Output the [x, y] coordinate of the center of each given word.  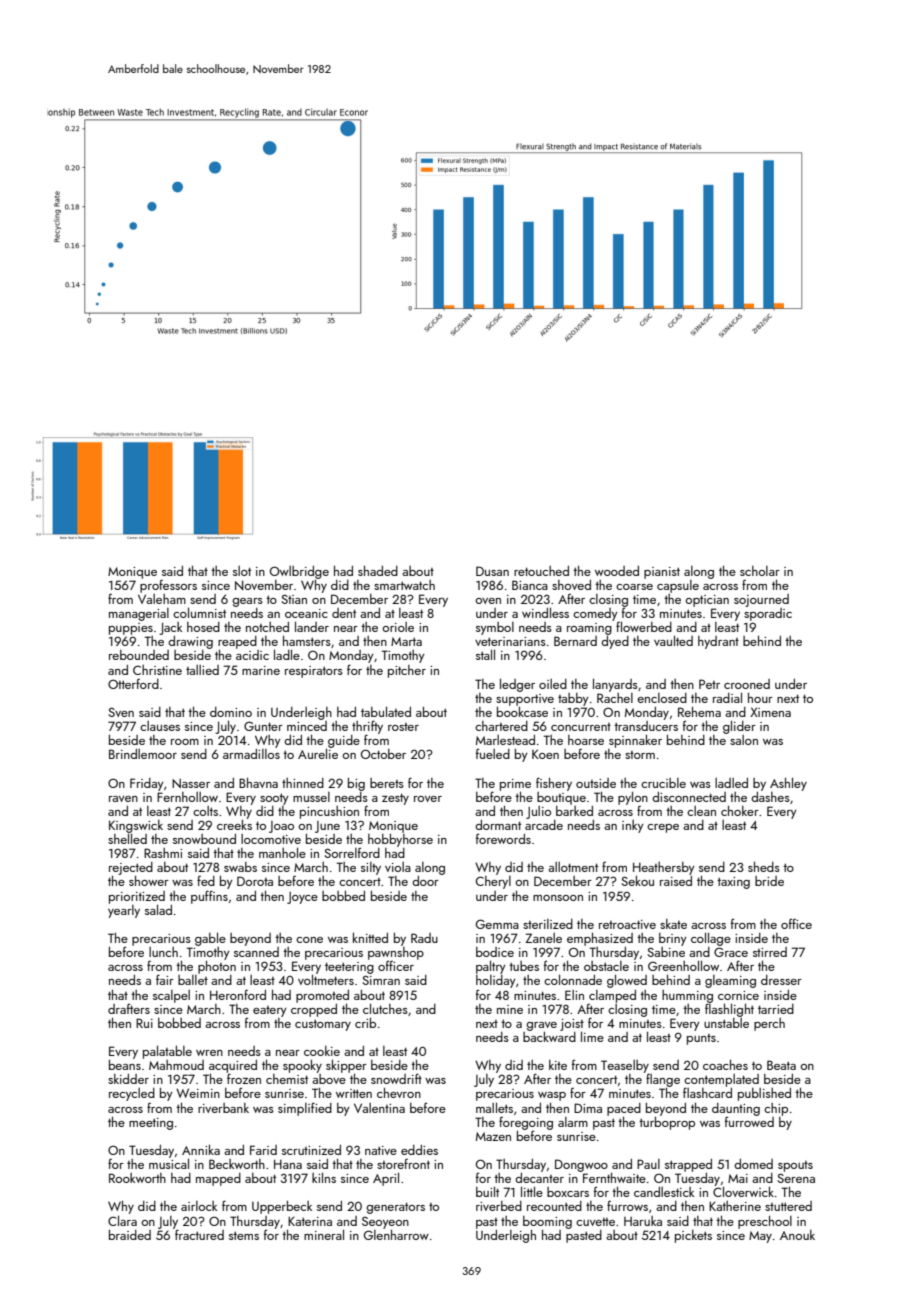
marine [261, 670]
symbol [495, 628]
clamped [612, 996]
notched [267, 627]
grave [541, 1026]
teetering [349, 968]
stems [244, 1236]
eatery [270, 1011]
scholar [760, 571]
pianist [662, 573]
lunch [163, 952]
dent [344, 613]
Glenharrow [396, 1235]
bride [769, 881]
